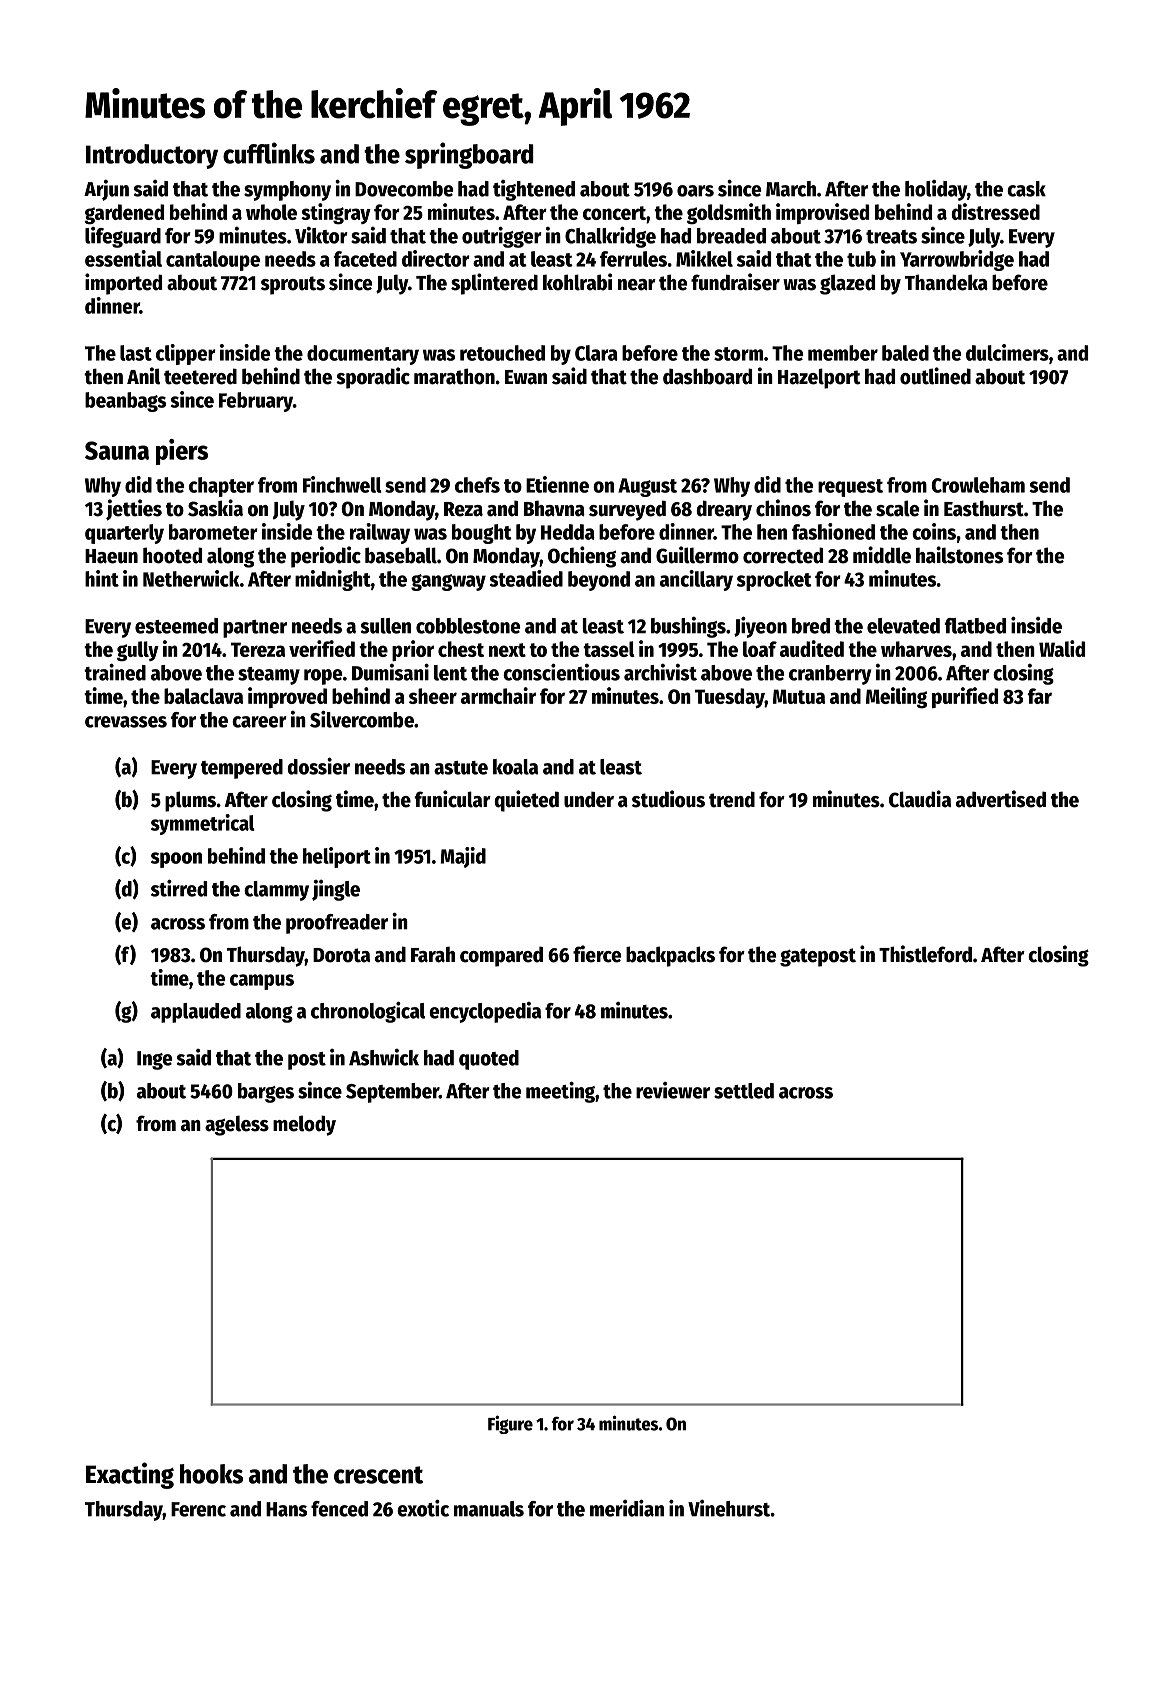 The image size is (1174, 1700). Describe the element at coordinates (501, 956) in the image. I see `compared` at that location.
